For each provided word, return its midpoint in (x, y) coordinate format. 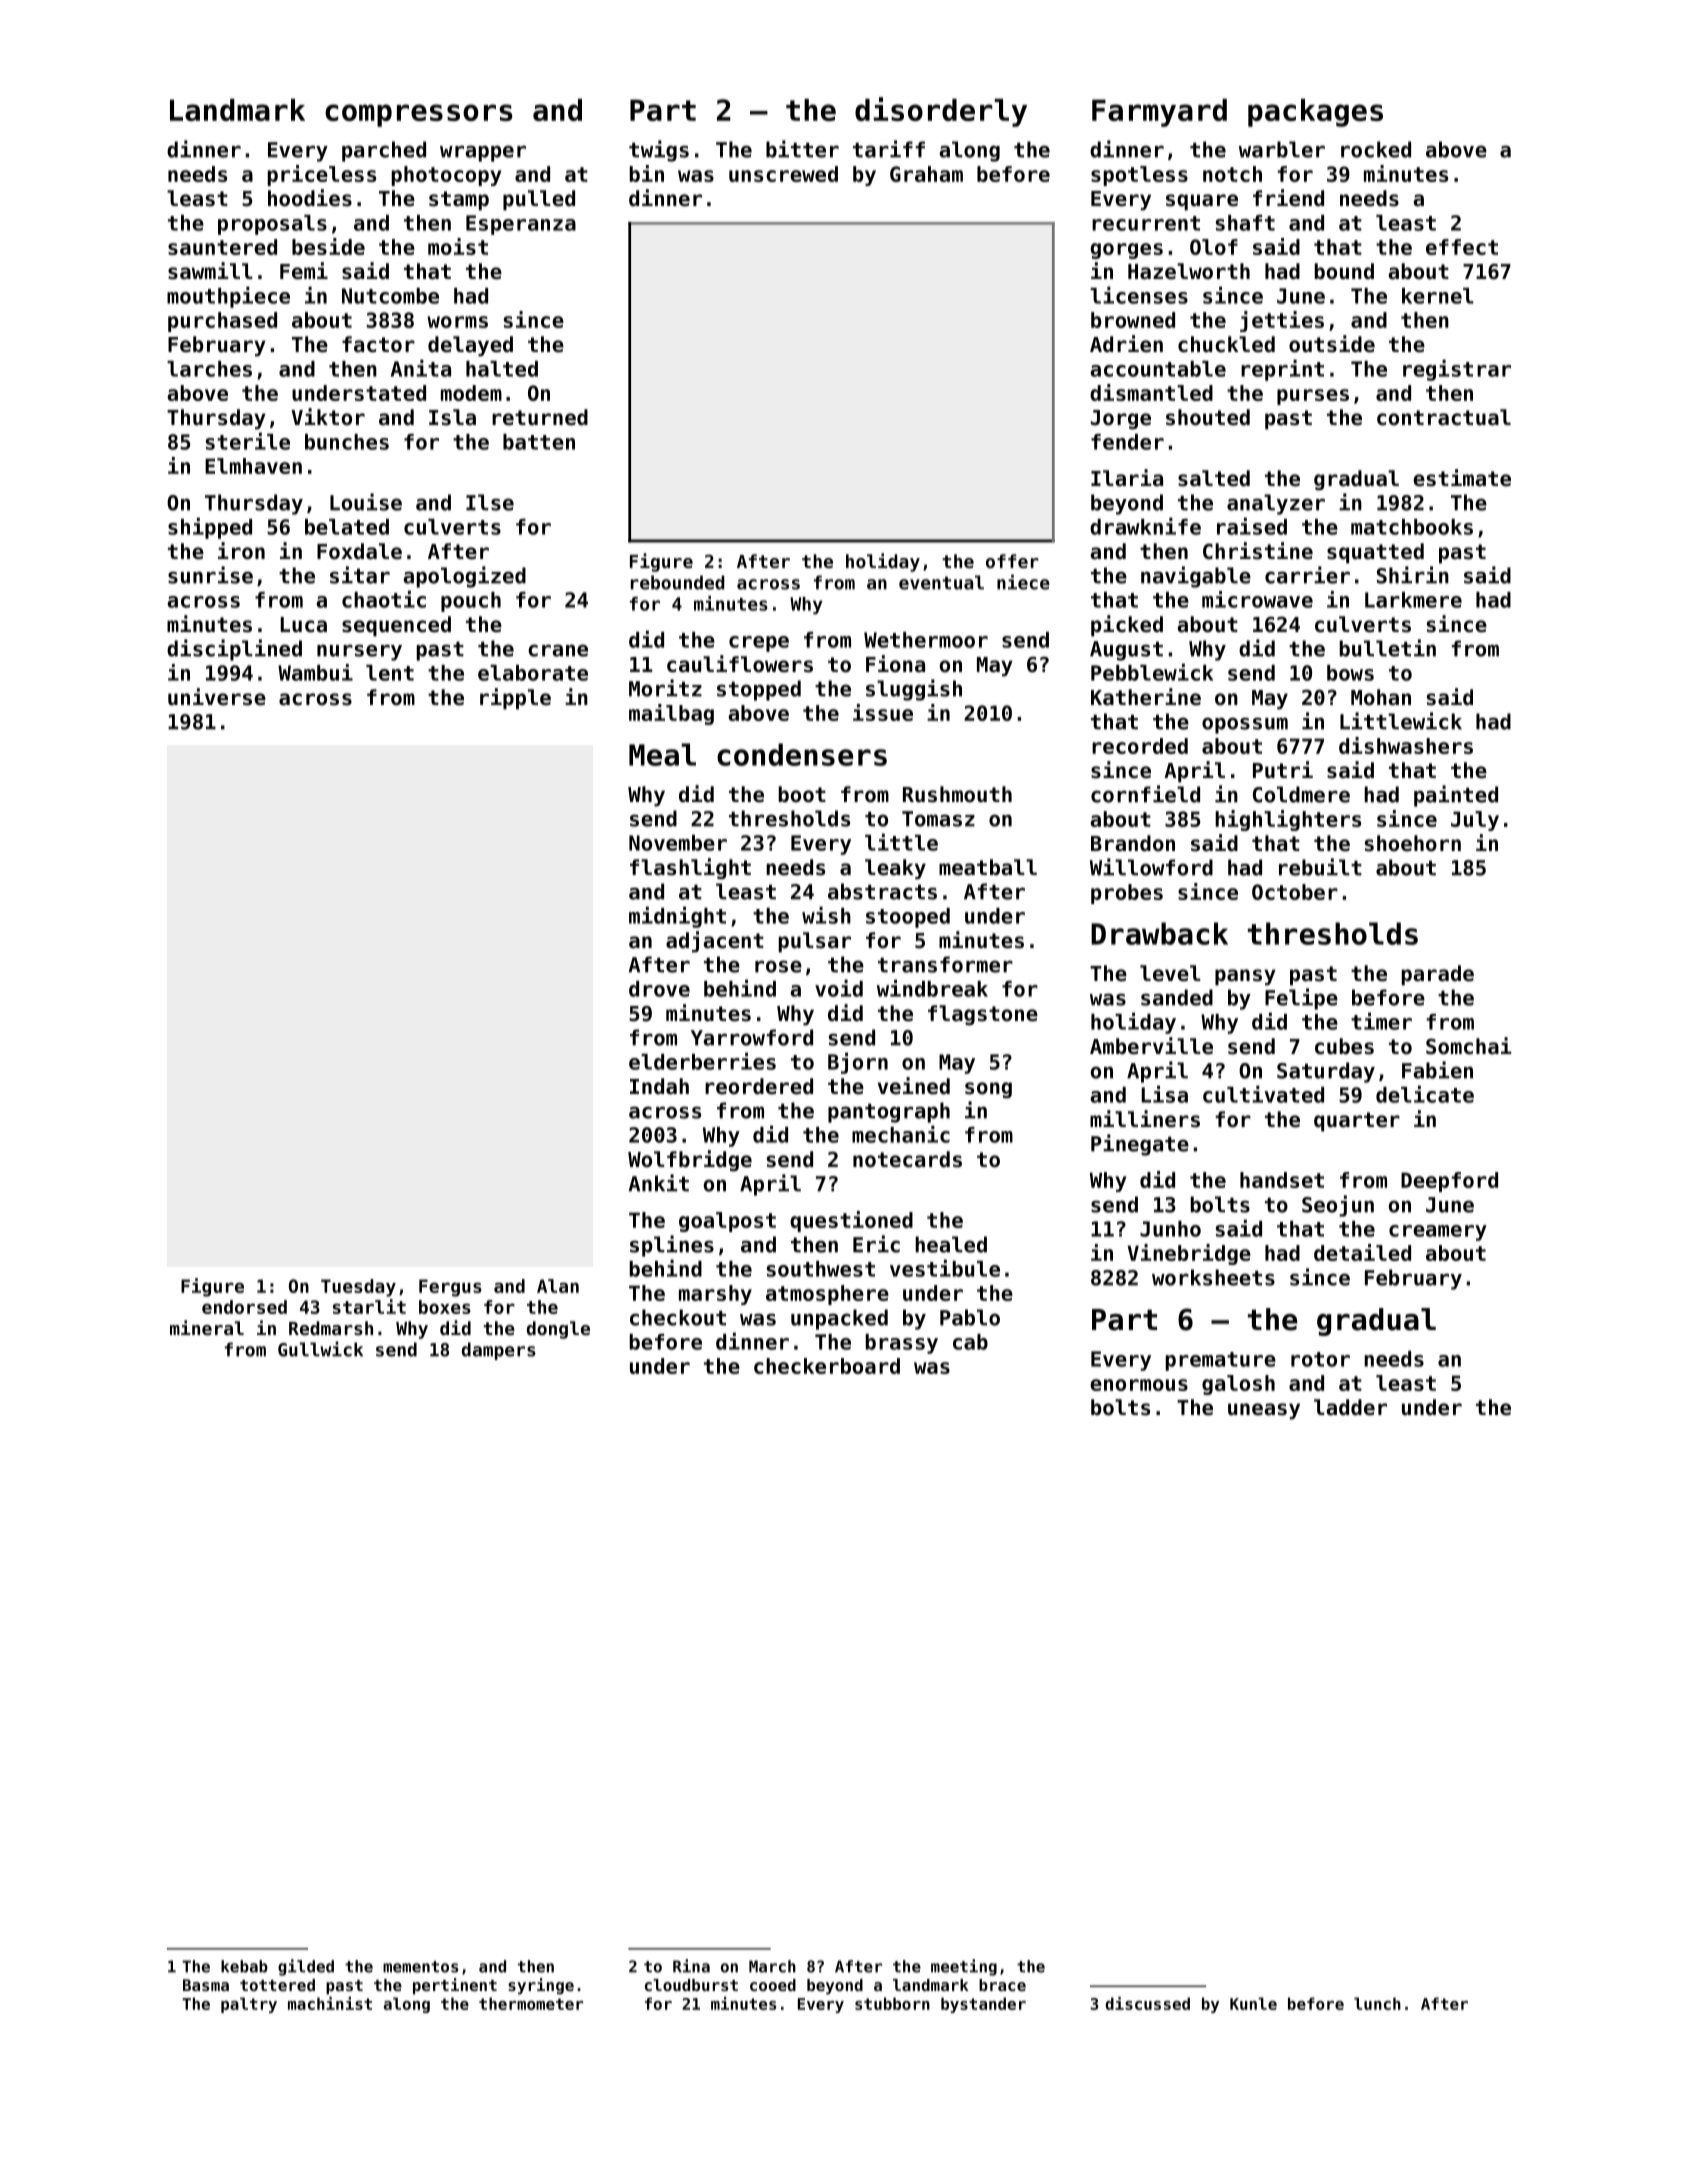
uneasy (1264, 1411)
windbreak (932, 988)
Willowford (1151, 867)
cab (970, 1342)
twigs (659, 151)
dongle (558, 1330)
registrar (1457, 370)
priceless (322, 175)
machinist (330, 2003)
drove (659, 989)
